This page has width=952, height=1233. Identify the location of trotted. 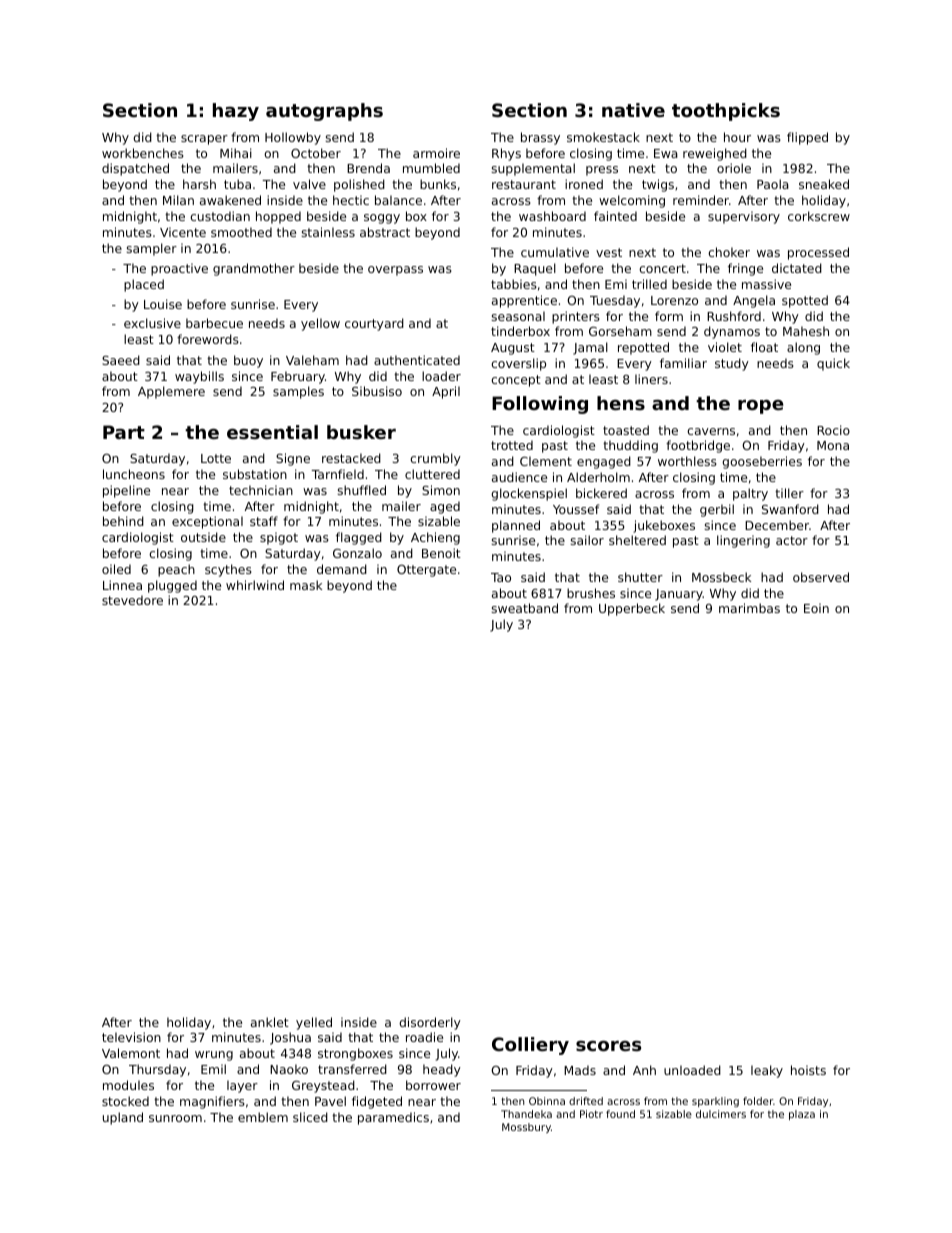
(512, 445).
